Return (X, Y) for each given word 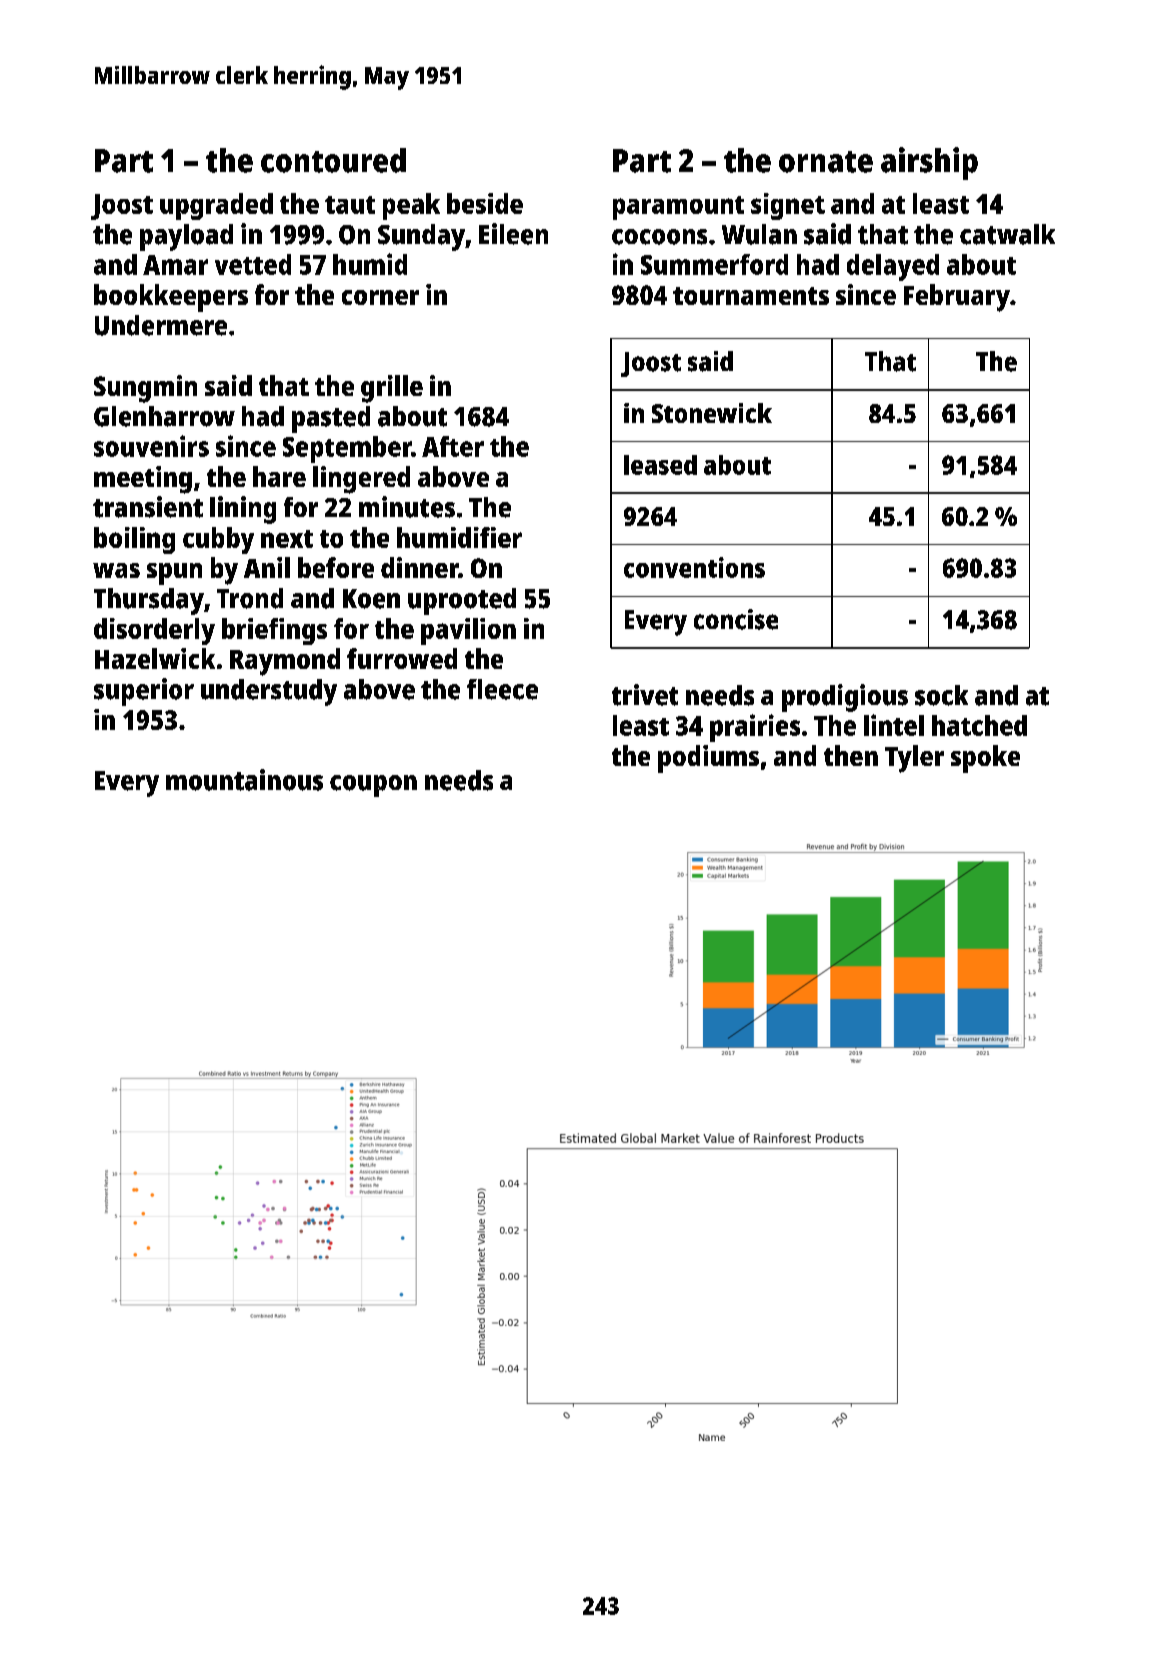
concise (736, 619)
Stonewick (712, 413)
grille (392, 389)
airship (929, 163)
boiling (134, 540)
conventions (694, 567)
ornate (826, 162)
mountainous (244, 780)
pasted (331, 419)
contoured (333, 160)
